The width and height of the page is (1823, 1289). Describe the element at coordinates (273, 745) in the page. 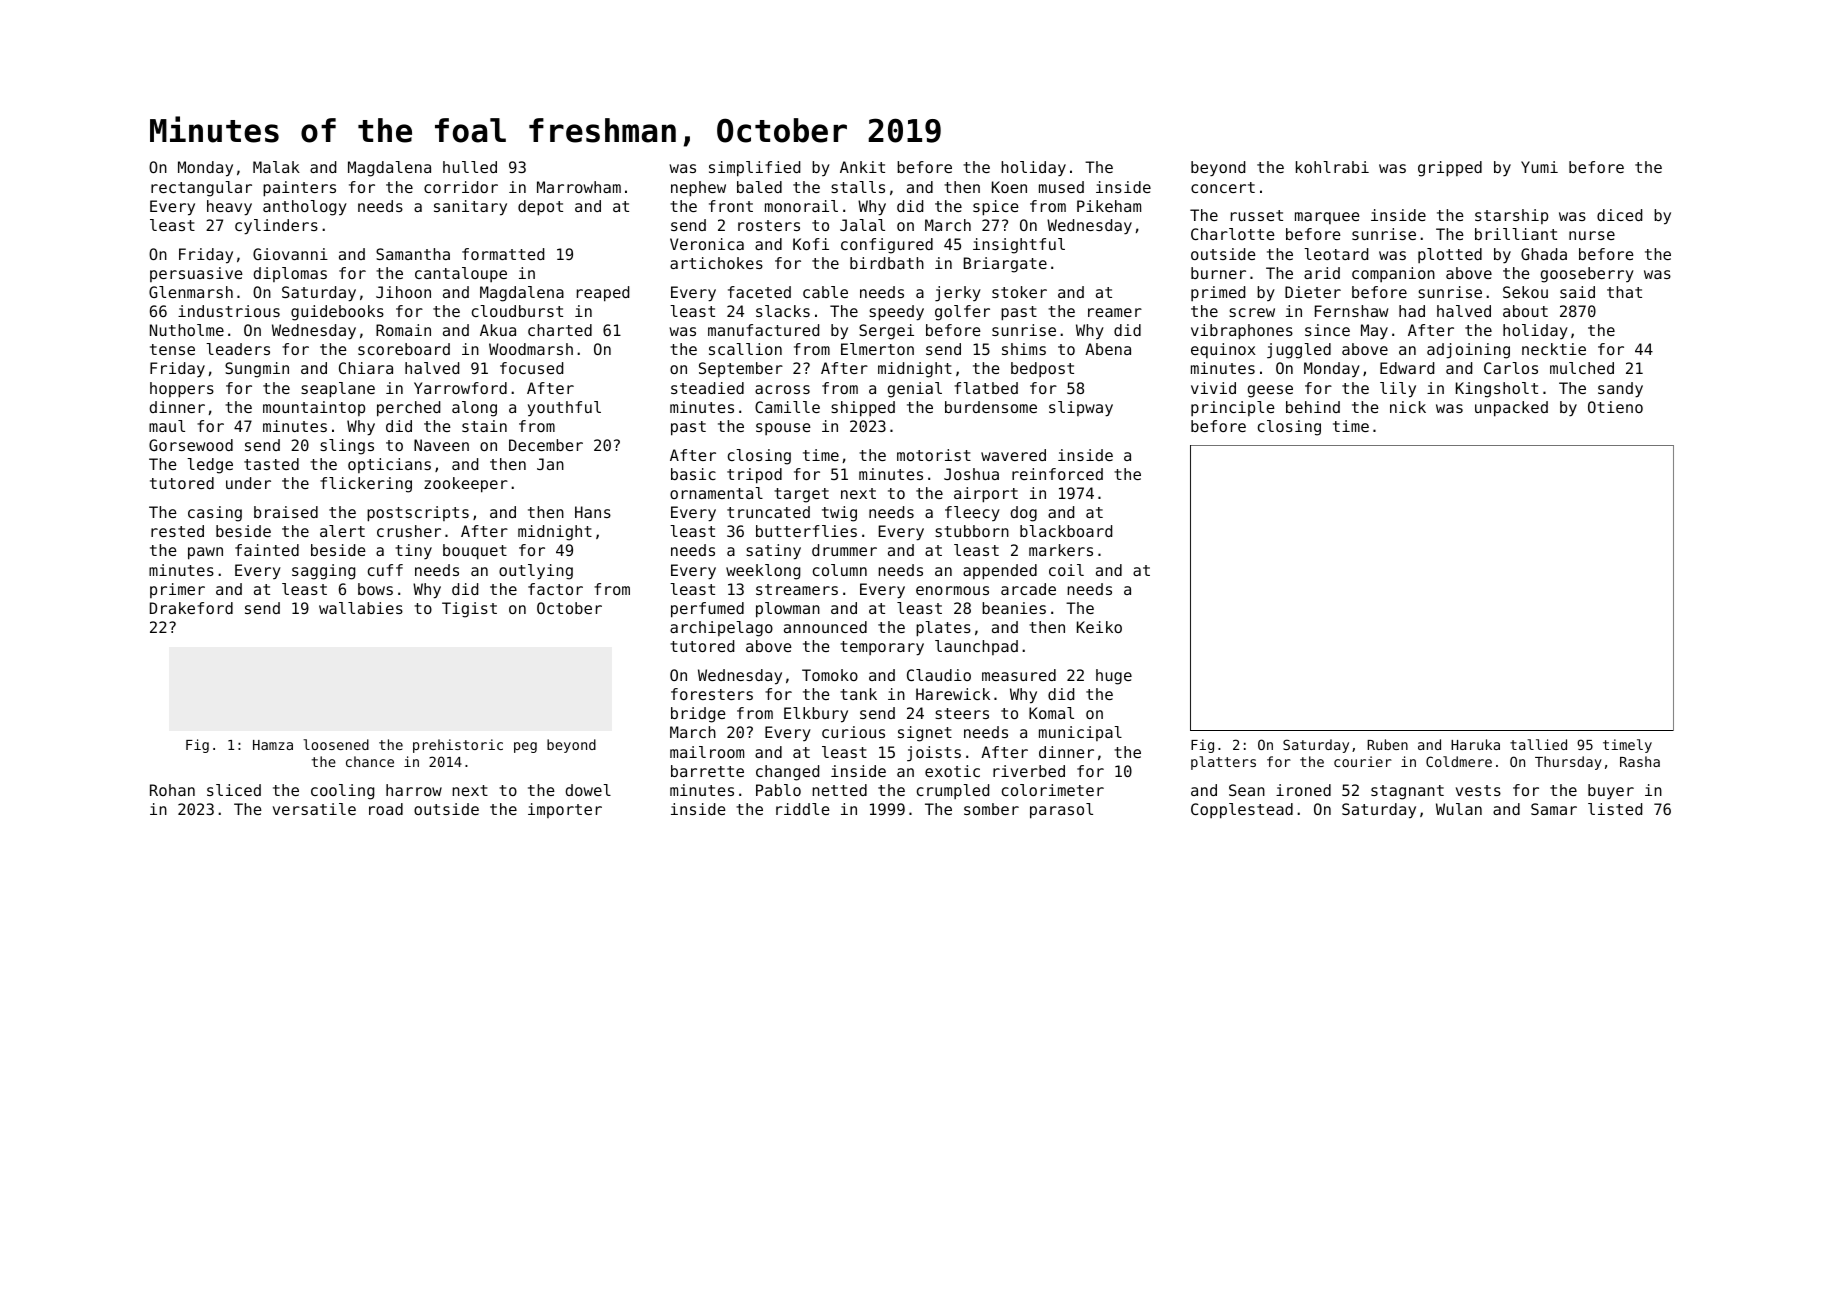

I see `Hamza` at that location.
